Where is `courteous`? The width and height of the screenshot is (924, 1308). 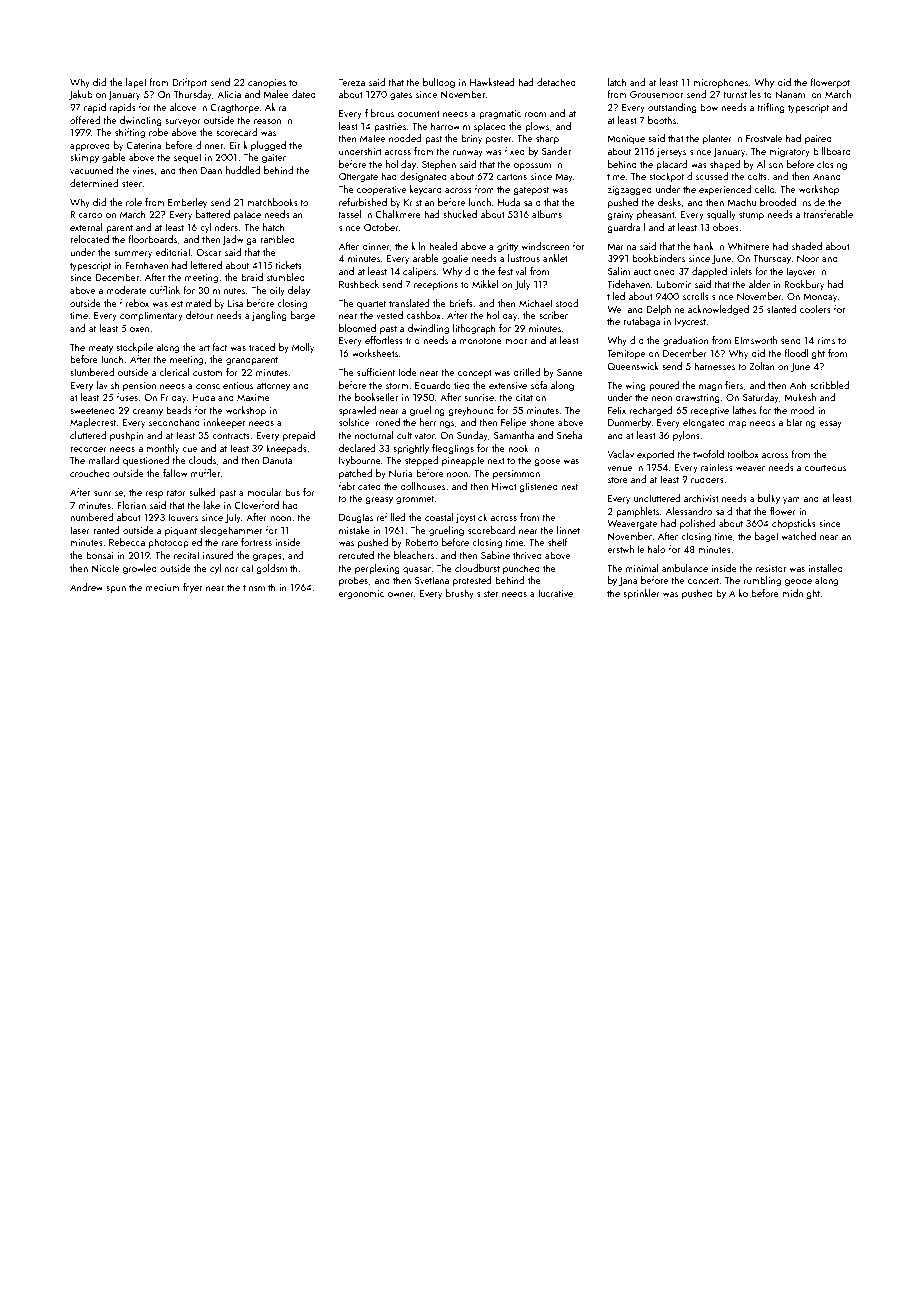 courteous is located at coordinates (825, 468).
